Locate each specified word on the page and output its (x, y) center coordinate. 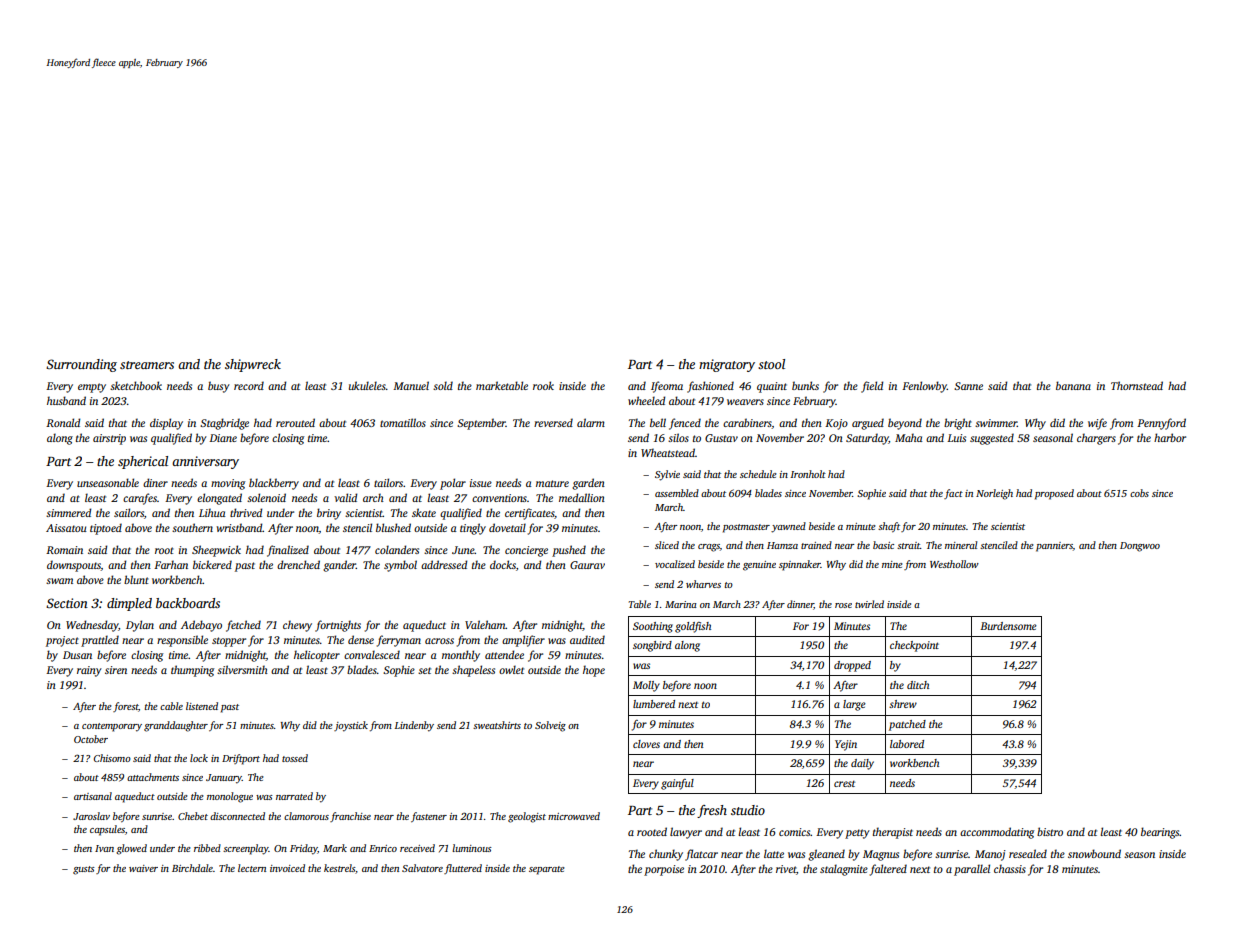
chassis (1010, 868)
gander (339, 566)
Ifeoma (667, 387)
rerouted (295, 422)
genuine (759, 566)
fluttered (463, 869)
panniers (1054, 547)
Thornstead (1137, 385)
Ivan (104, 848)
